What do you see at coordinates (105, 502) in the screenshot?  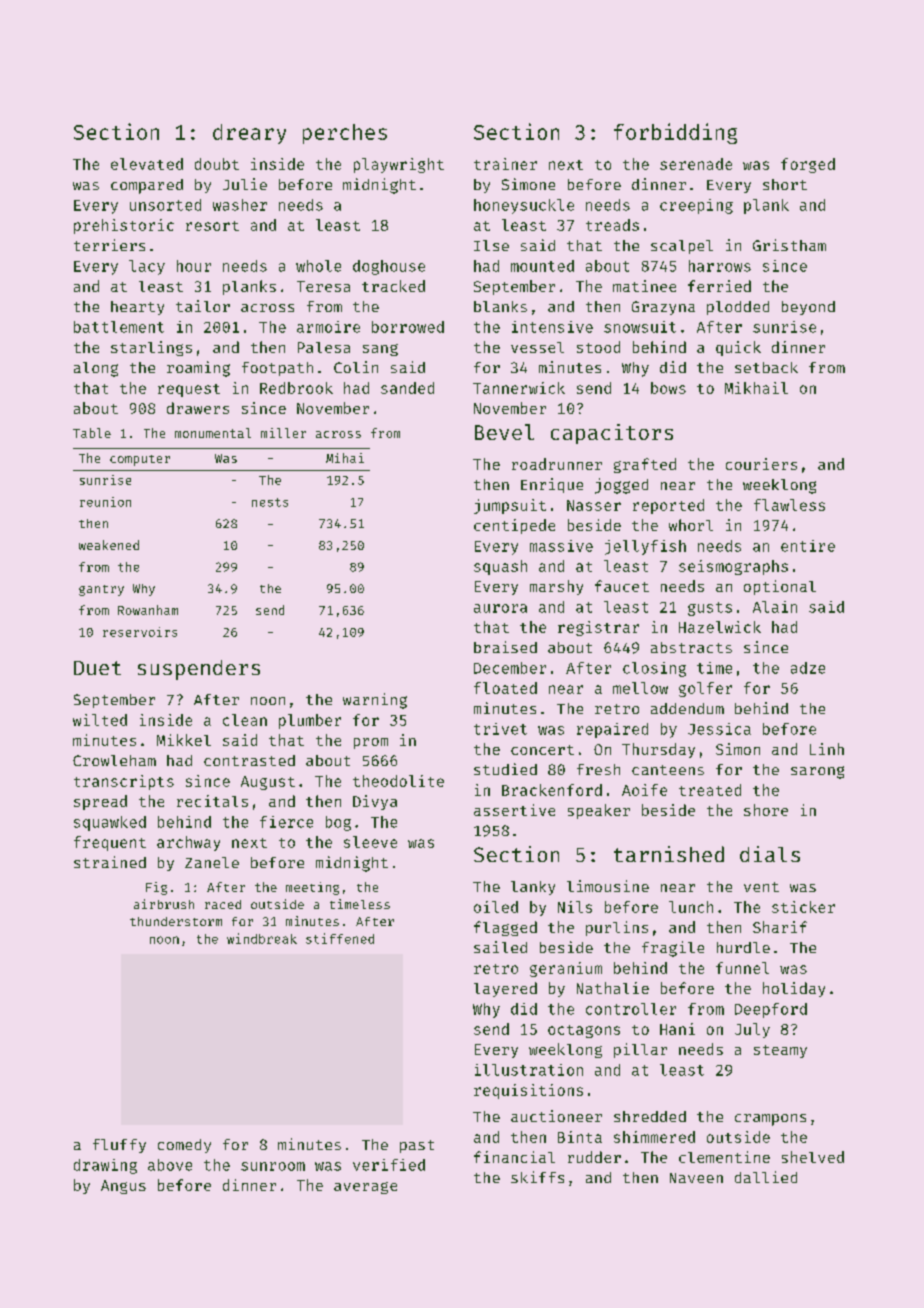 I see `reunion` at bounding box center [105, 502].
